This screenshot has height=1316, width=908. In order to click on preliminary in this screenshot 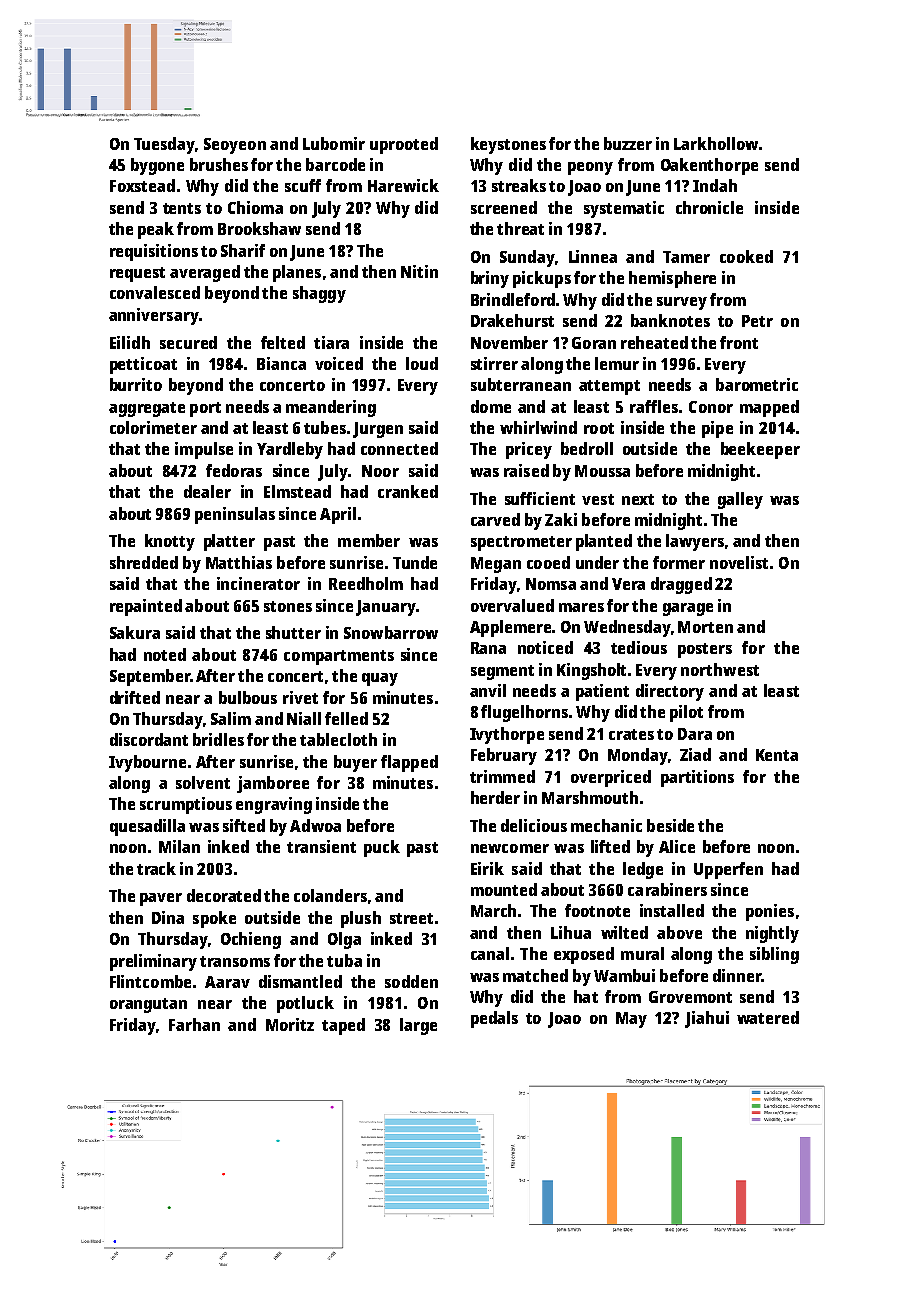, I will do `click(153, 962)`.
